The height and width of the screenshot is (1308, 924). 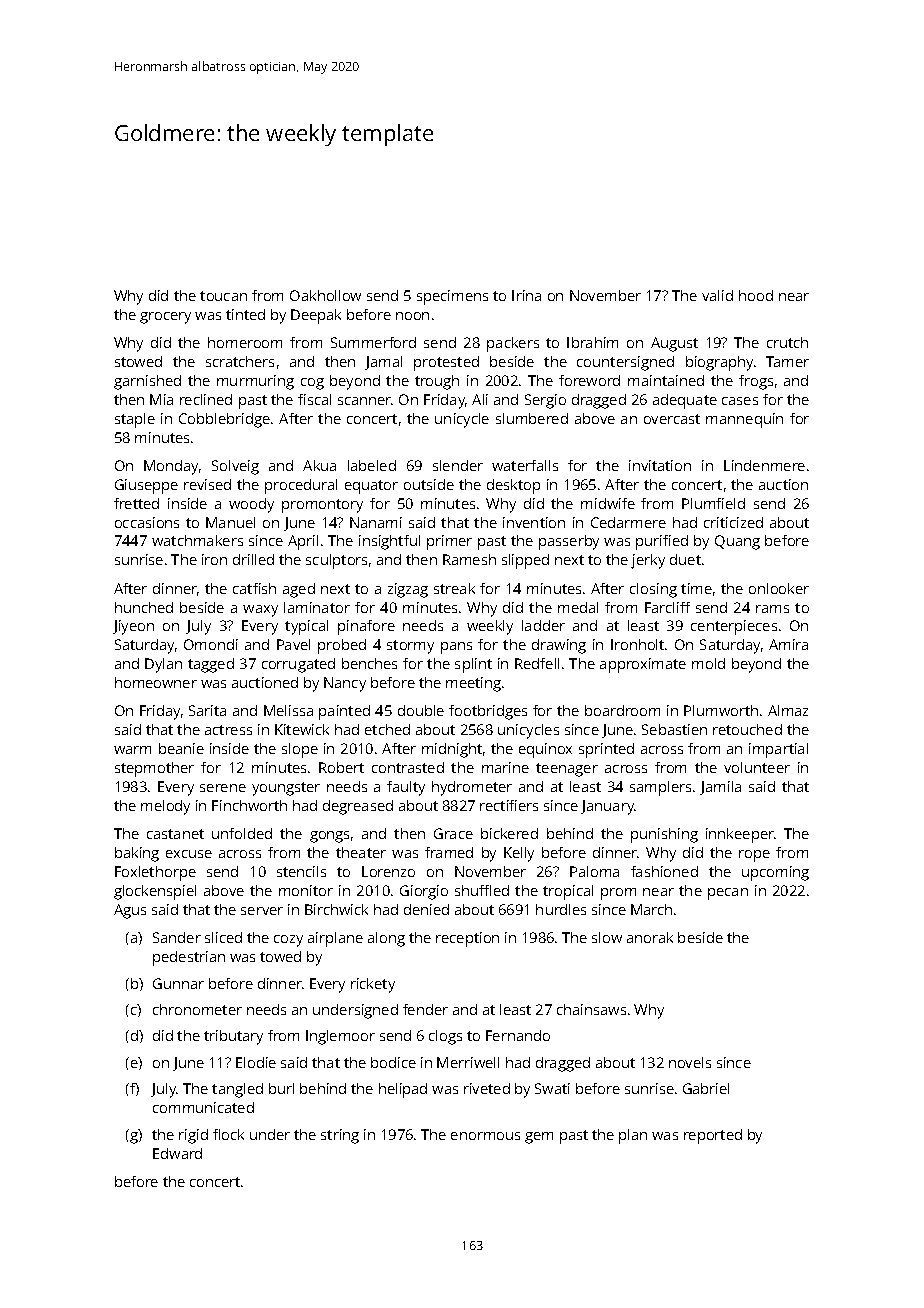 I want to click on slender, so click(x=458, y=465).
